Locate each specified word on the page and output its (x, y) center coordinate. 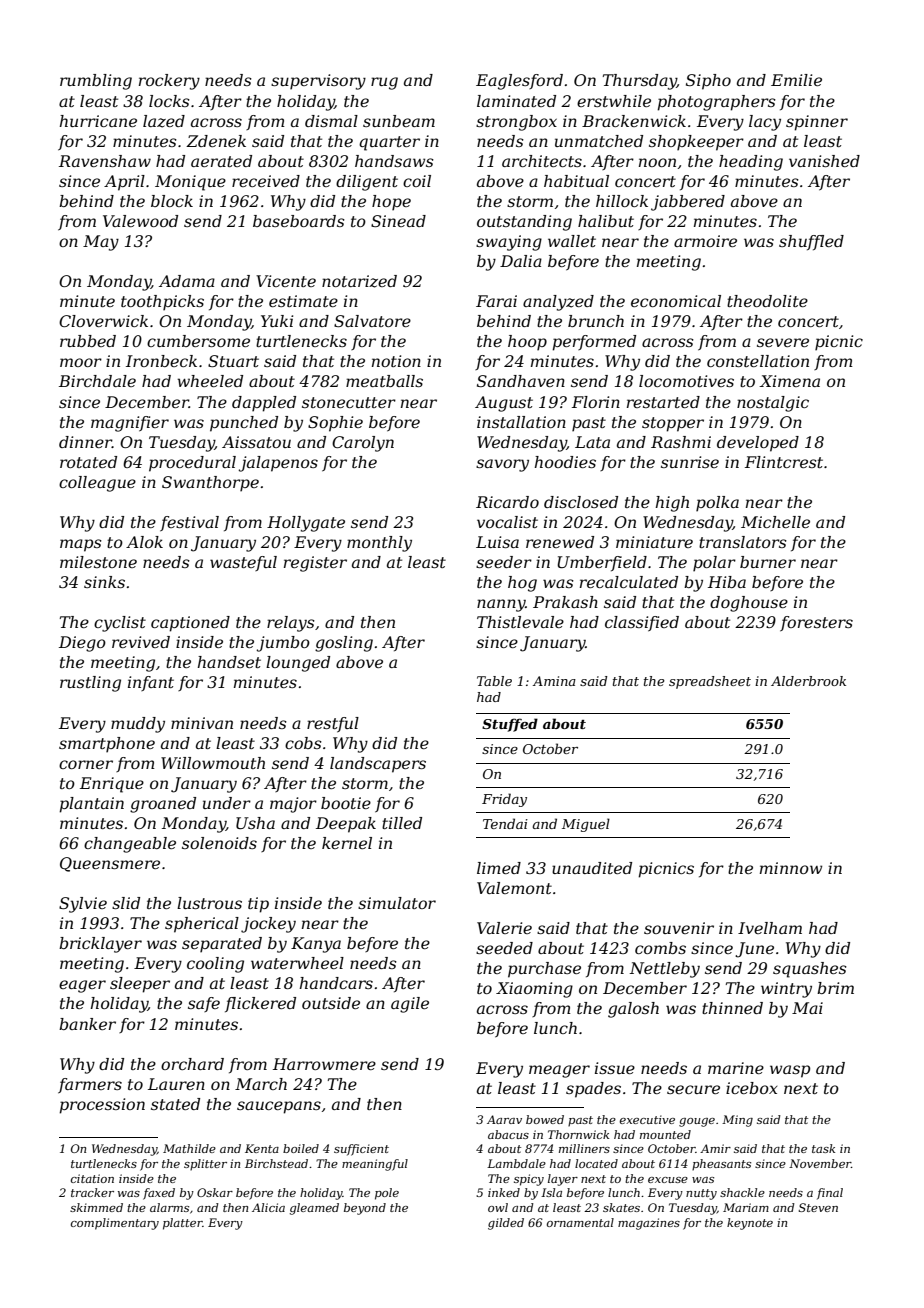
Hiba (727, 582)
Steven (818, 1207)
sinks (104, 582)
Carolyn (363, 444)
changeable (130, 845)
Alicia (268, 1207)
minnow (791, 868)
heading (751, 163)
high (672, 504)
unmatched (599, 141)
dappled (264, 404)
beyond (365, 1209)
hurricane (98, 121)
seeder (504, 562)
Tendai (505, 823)
